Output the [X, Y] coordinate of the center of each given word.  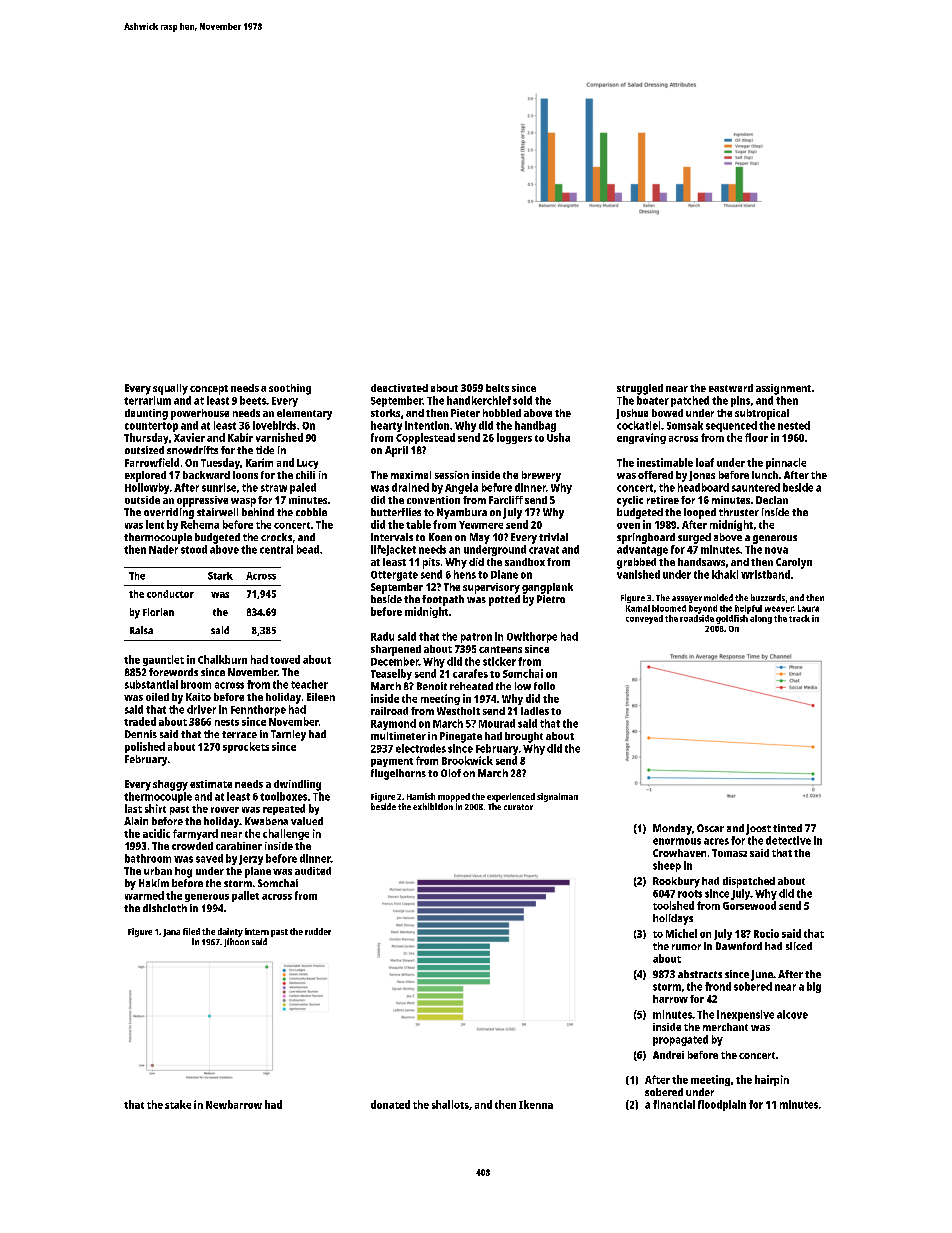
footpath [443, 600]
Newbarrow [234, 1104]
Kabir [240, 437]
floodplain [722, 1105]
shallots [450, 1104]
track [799, 618]
